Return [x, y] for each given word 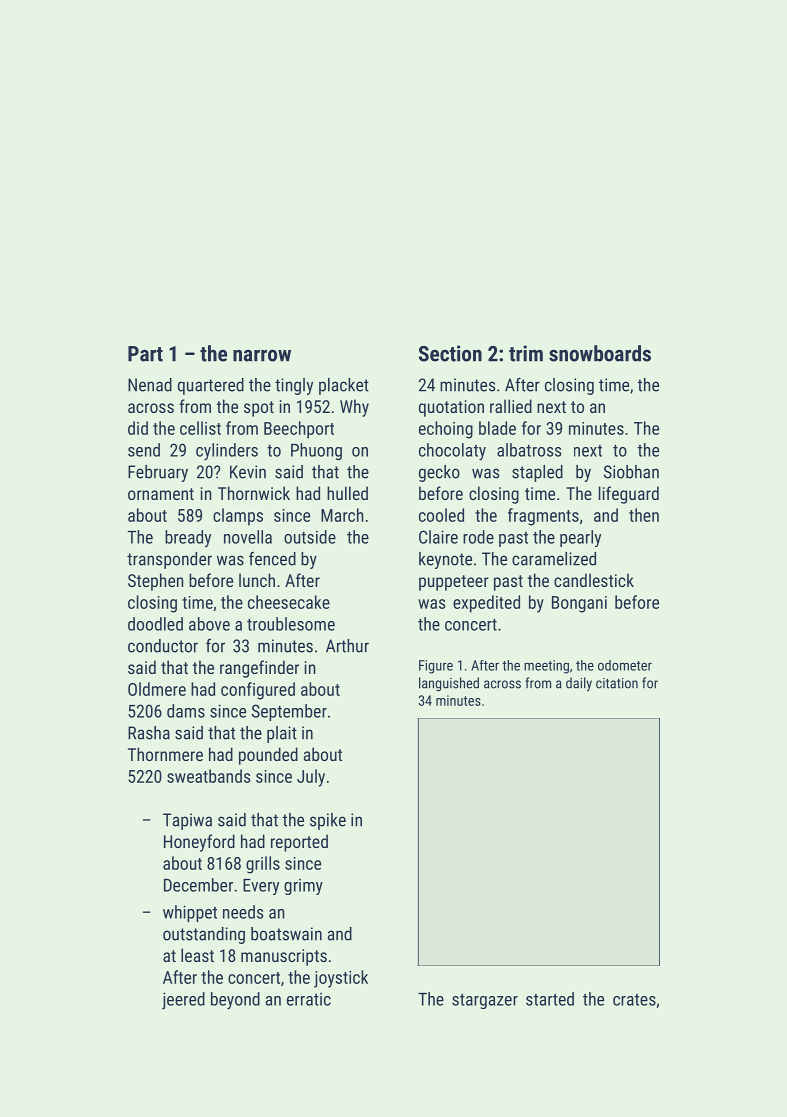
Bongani [579, 604]
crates [634, 1000]
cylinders [227, 452]
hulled [347, 493]
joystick [341, 979]
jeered [183, 1001]
